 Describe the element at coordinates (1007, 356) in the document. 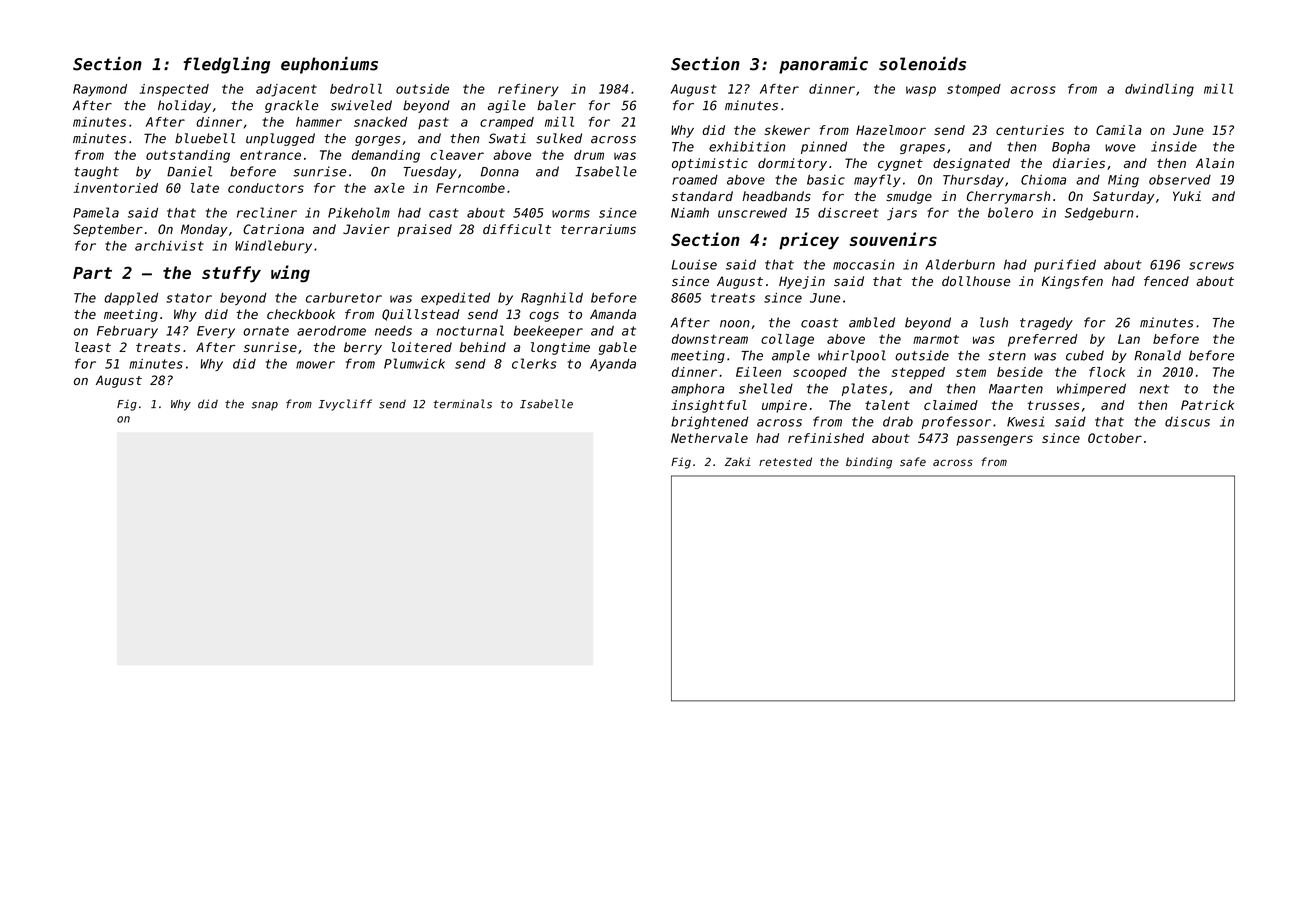

I see `stern` at that location.
